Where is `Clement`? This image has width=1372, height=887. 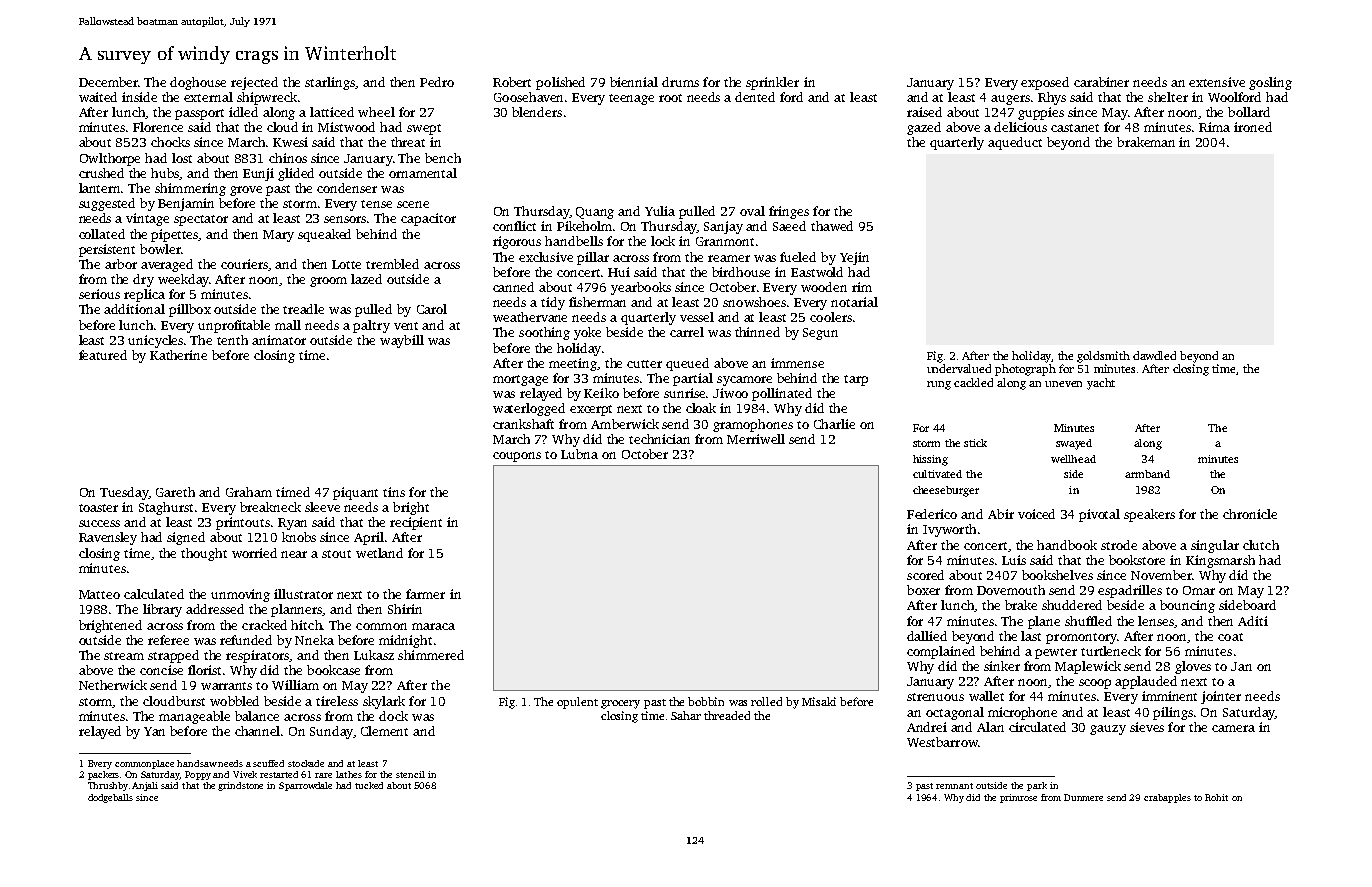
Clement is located at coordinates (384, 731).
